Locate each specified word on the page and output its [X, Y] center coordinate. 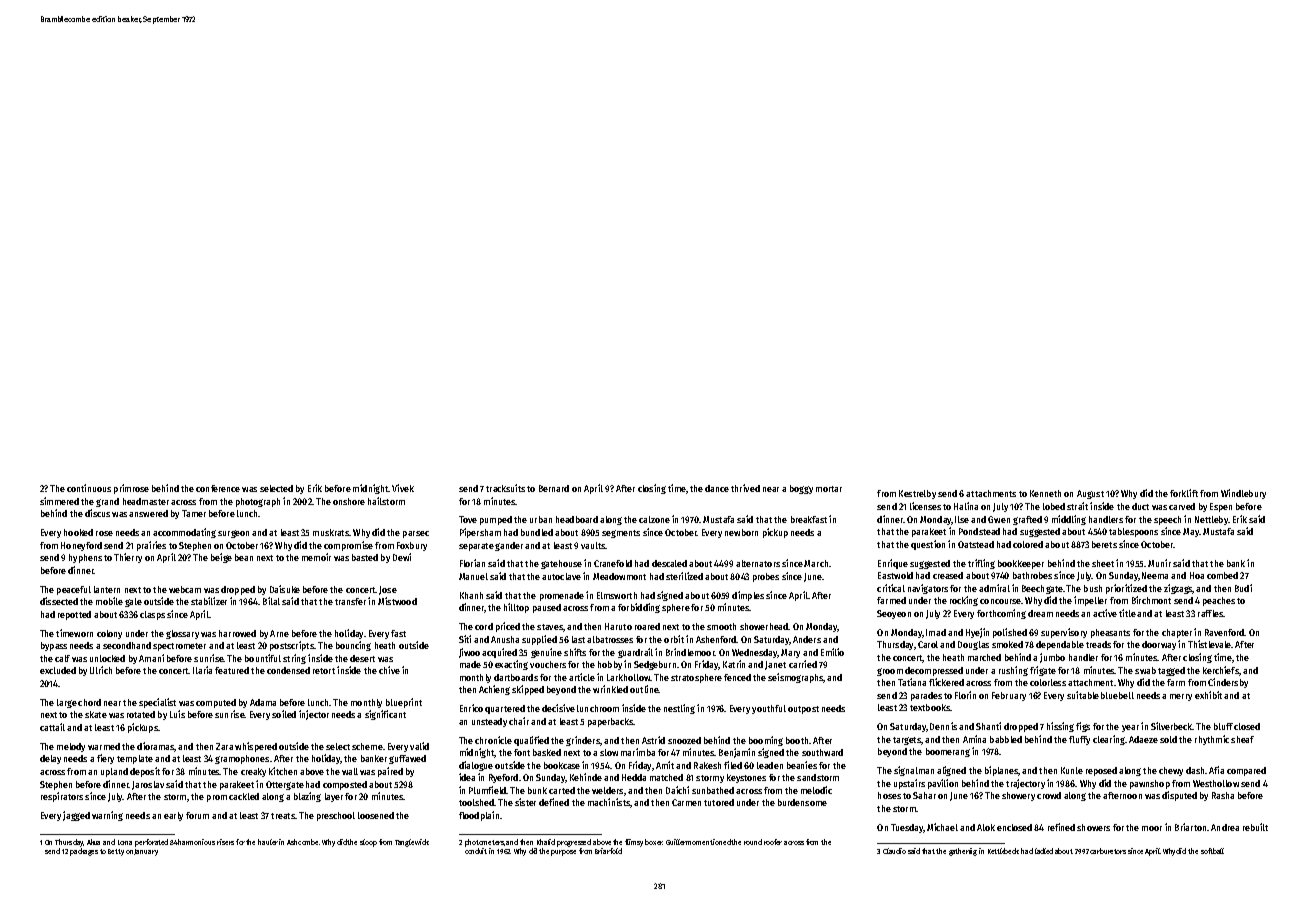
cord [484, 626]
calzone [654, 519]
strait [1077, 506]
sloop [368, 843]
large [67, 703]
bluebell [1117, 695]
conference [218, 488]
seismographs [795, 678]
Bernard [554, 488]
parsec [416, 534]
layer [334, 797]
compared [1246, 771]
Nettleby [1211, 520]
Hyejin [977, 633]
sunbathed [713, 790]
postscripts [292, 646]
